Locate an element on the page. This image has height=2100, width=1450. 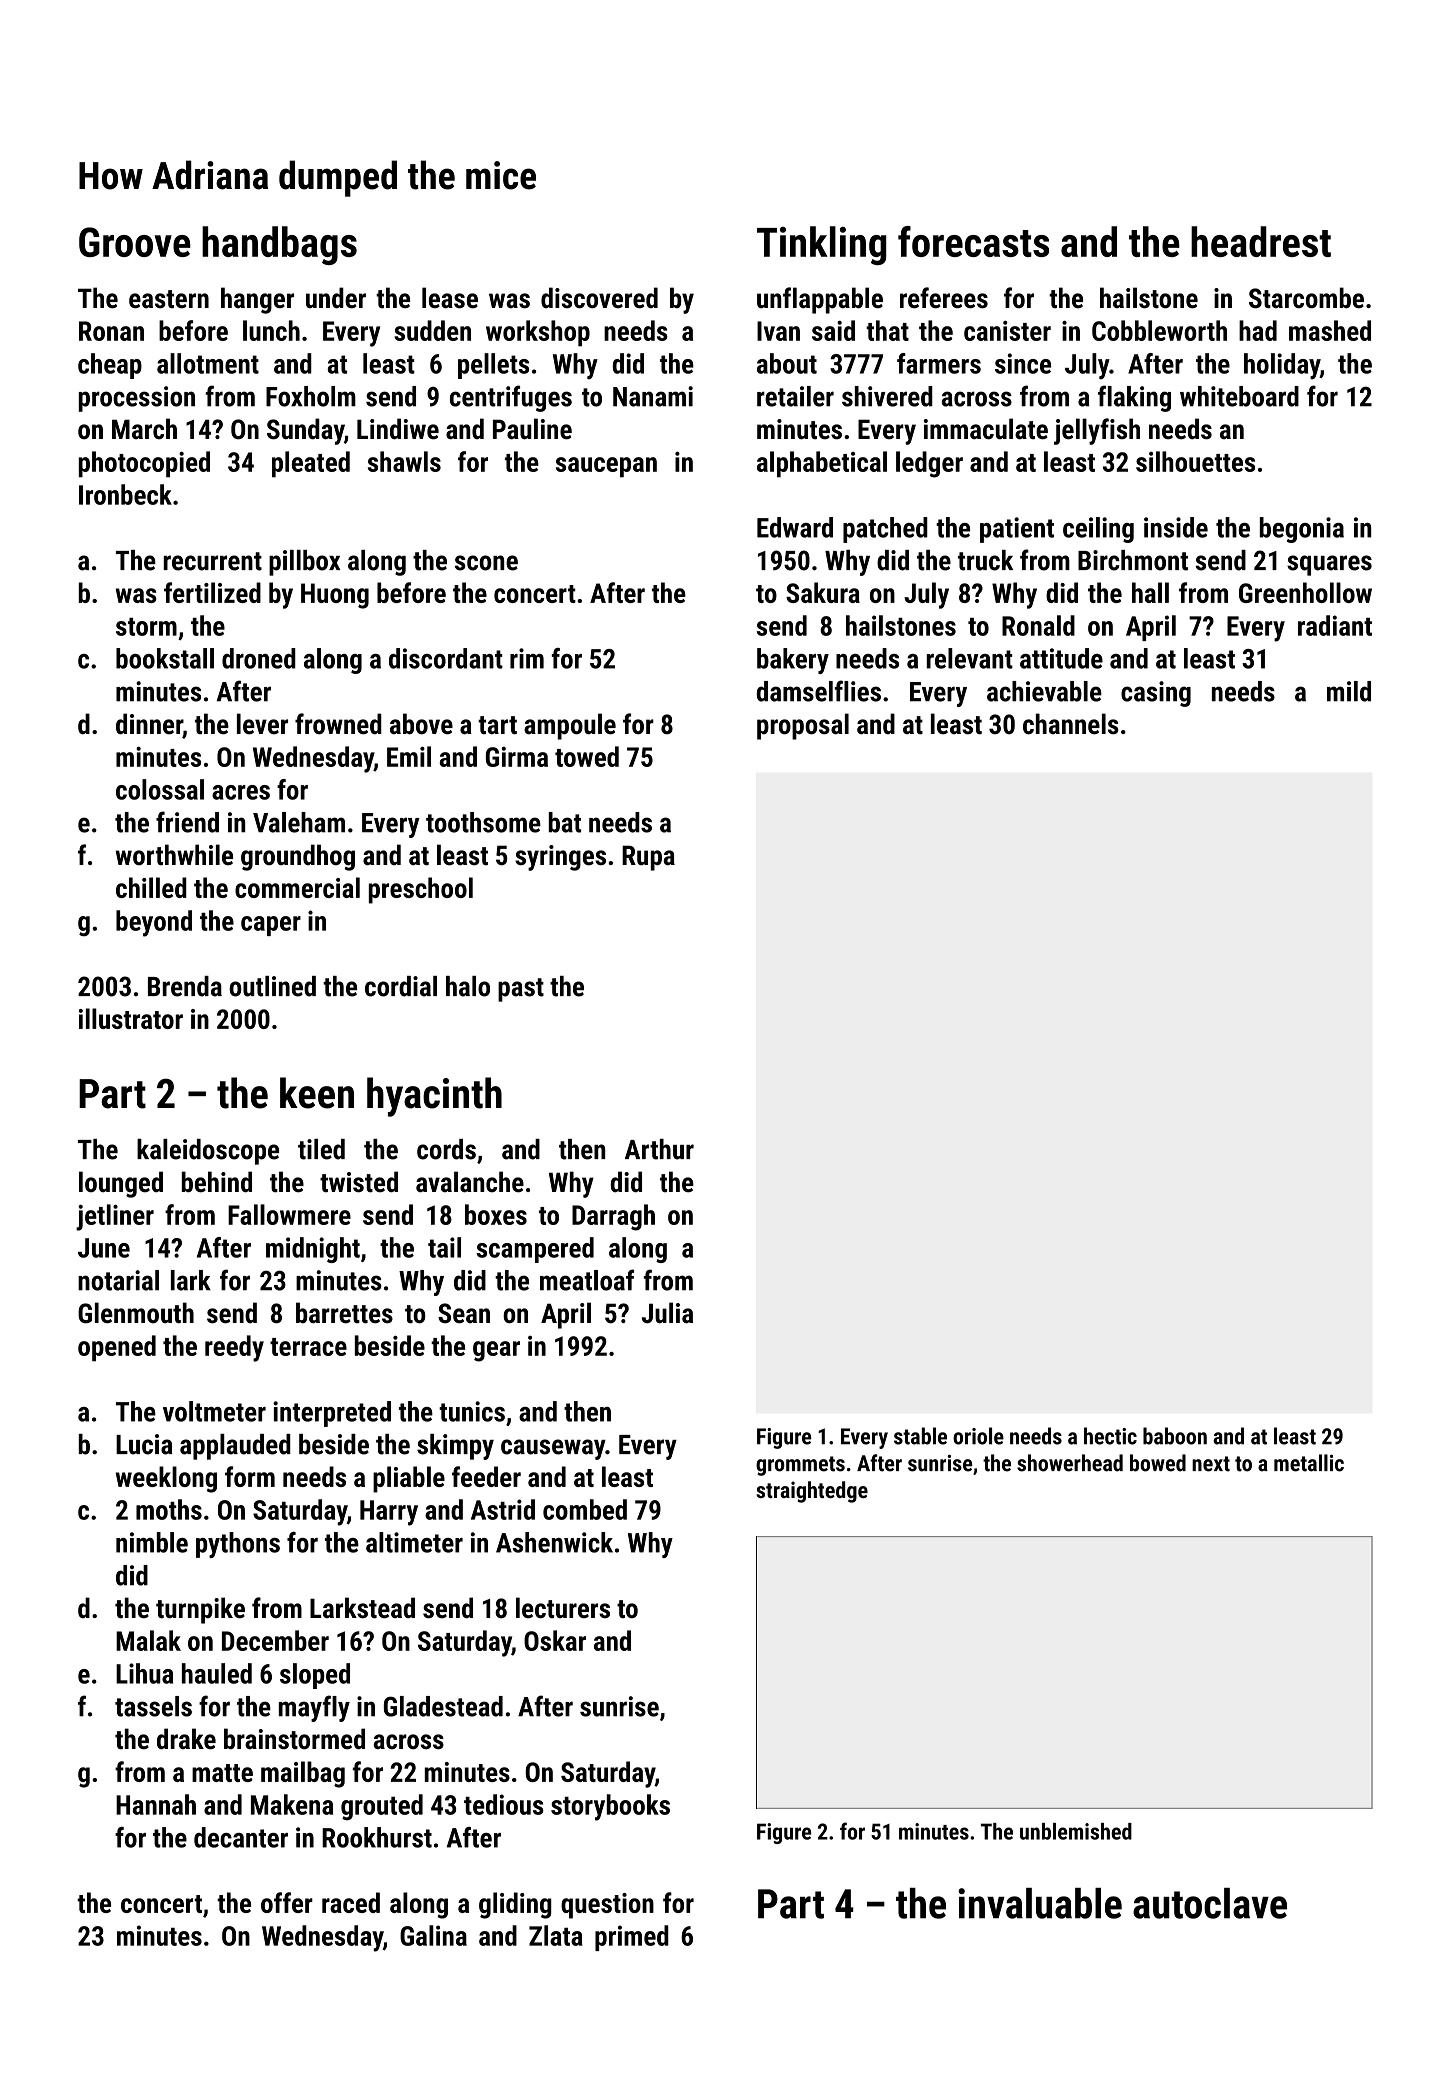
notarial is located at coordinates (118, 1280).
